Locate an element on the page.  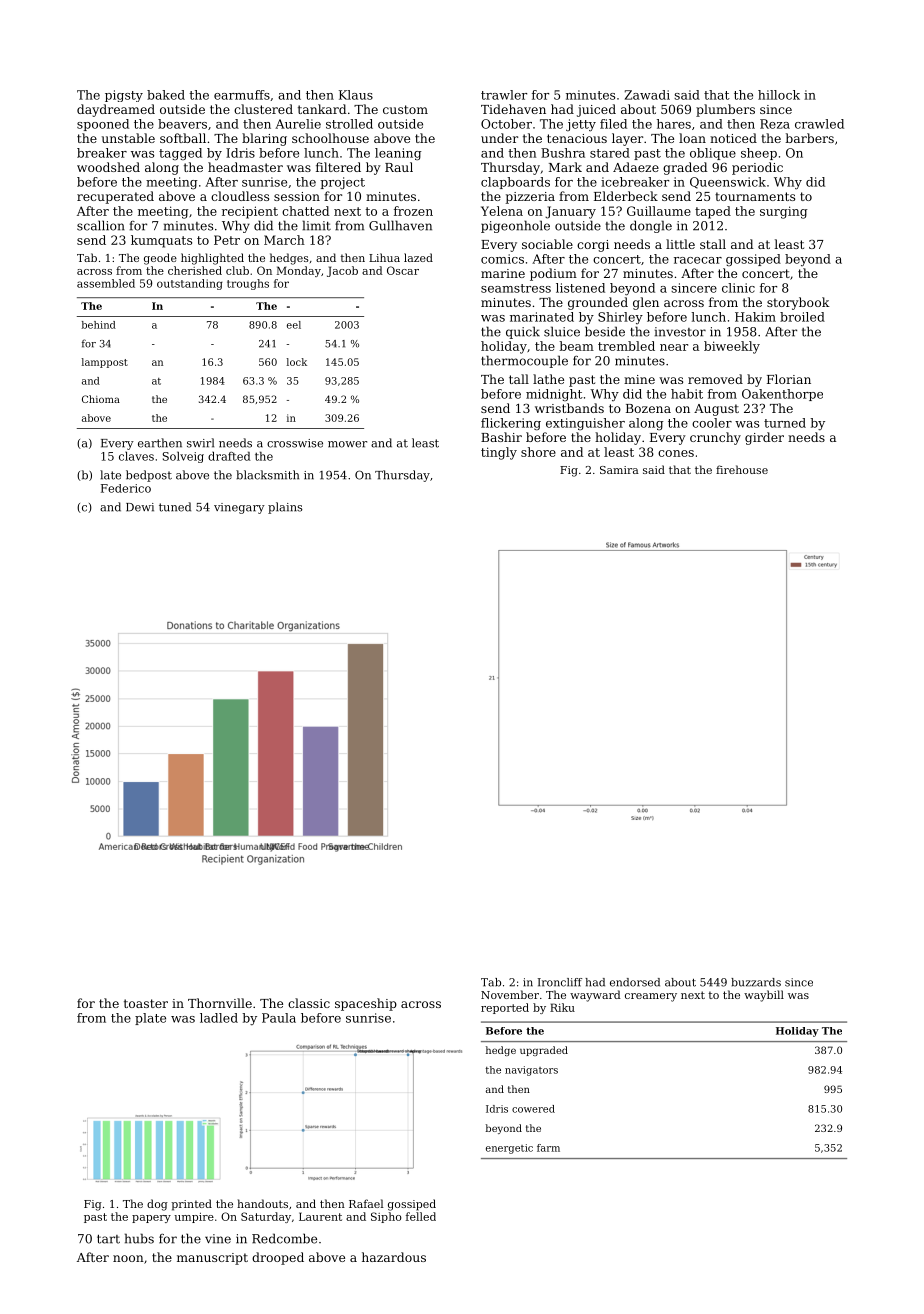
firehouse is located at coordinates (742, 469).
